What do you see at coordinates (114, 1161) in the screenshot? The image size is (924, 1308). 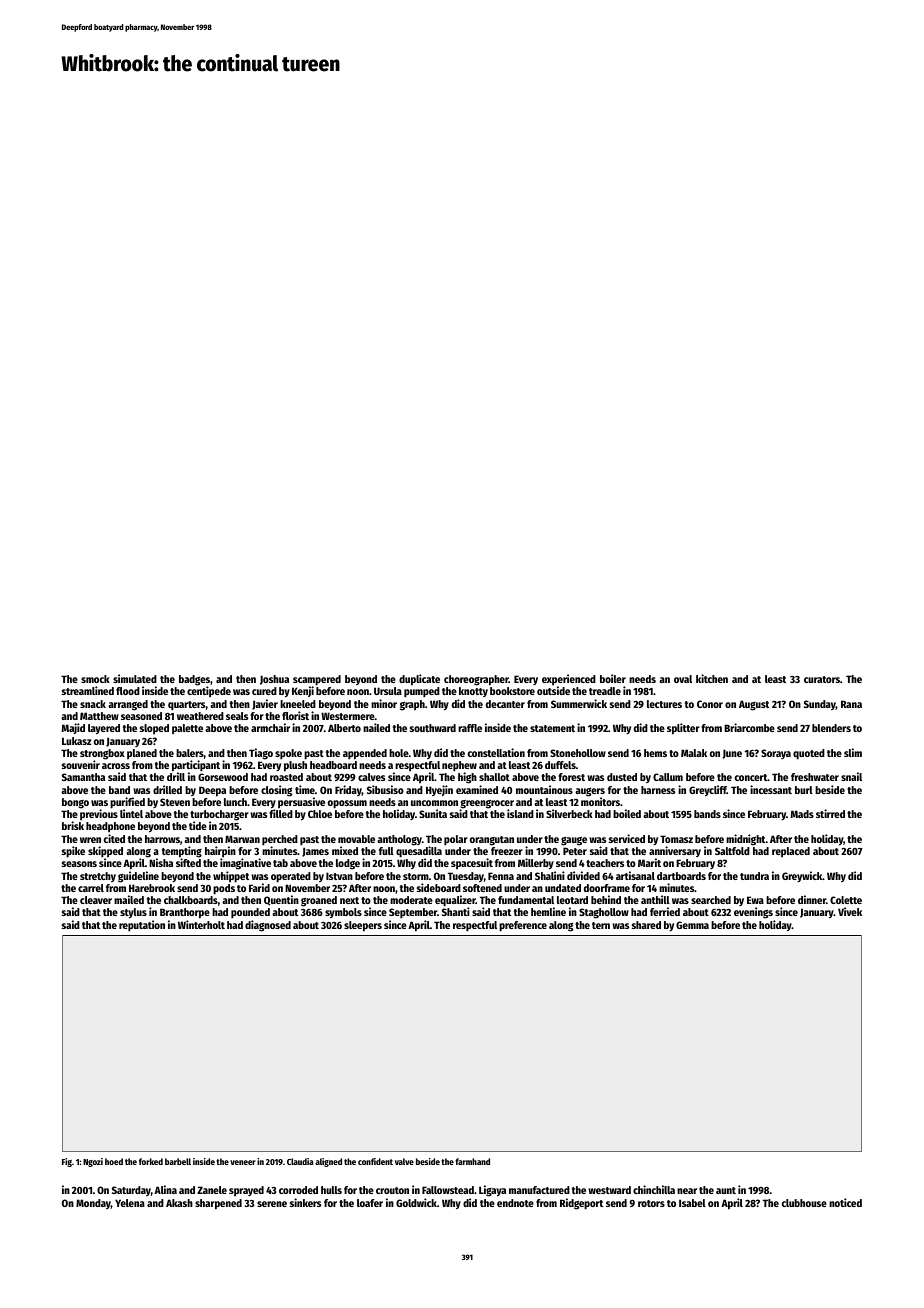 I see `hoed` at bounding box center [114, 1161].
